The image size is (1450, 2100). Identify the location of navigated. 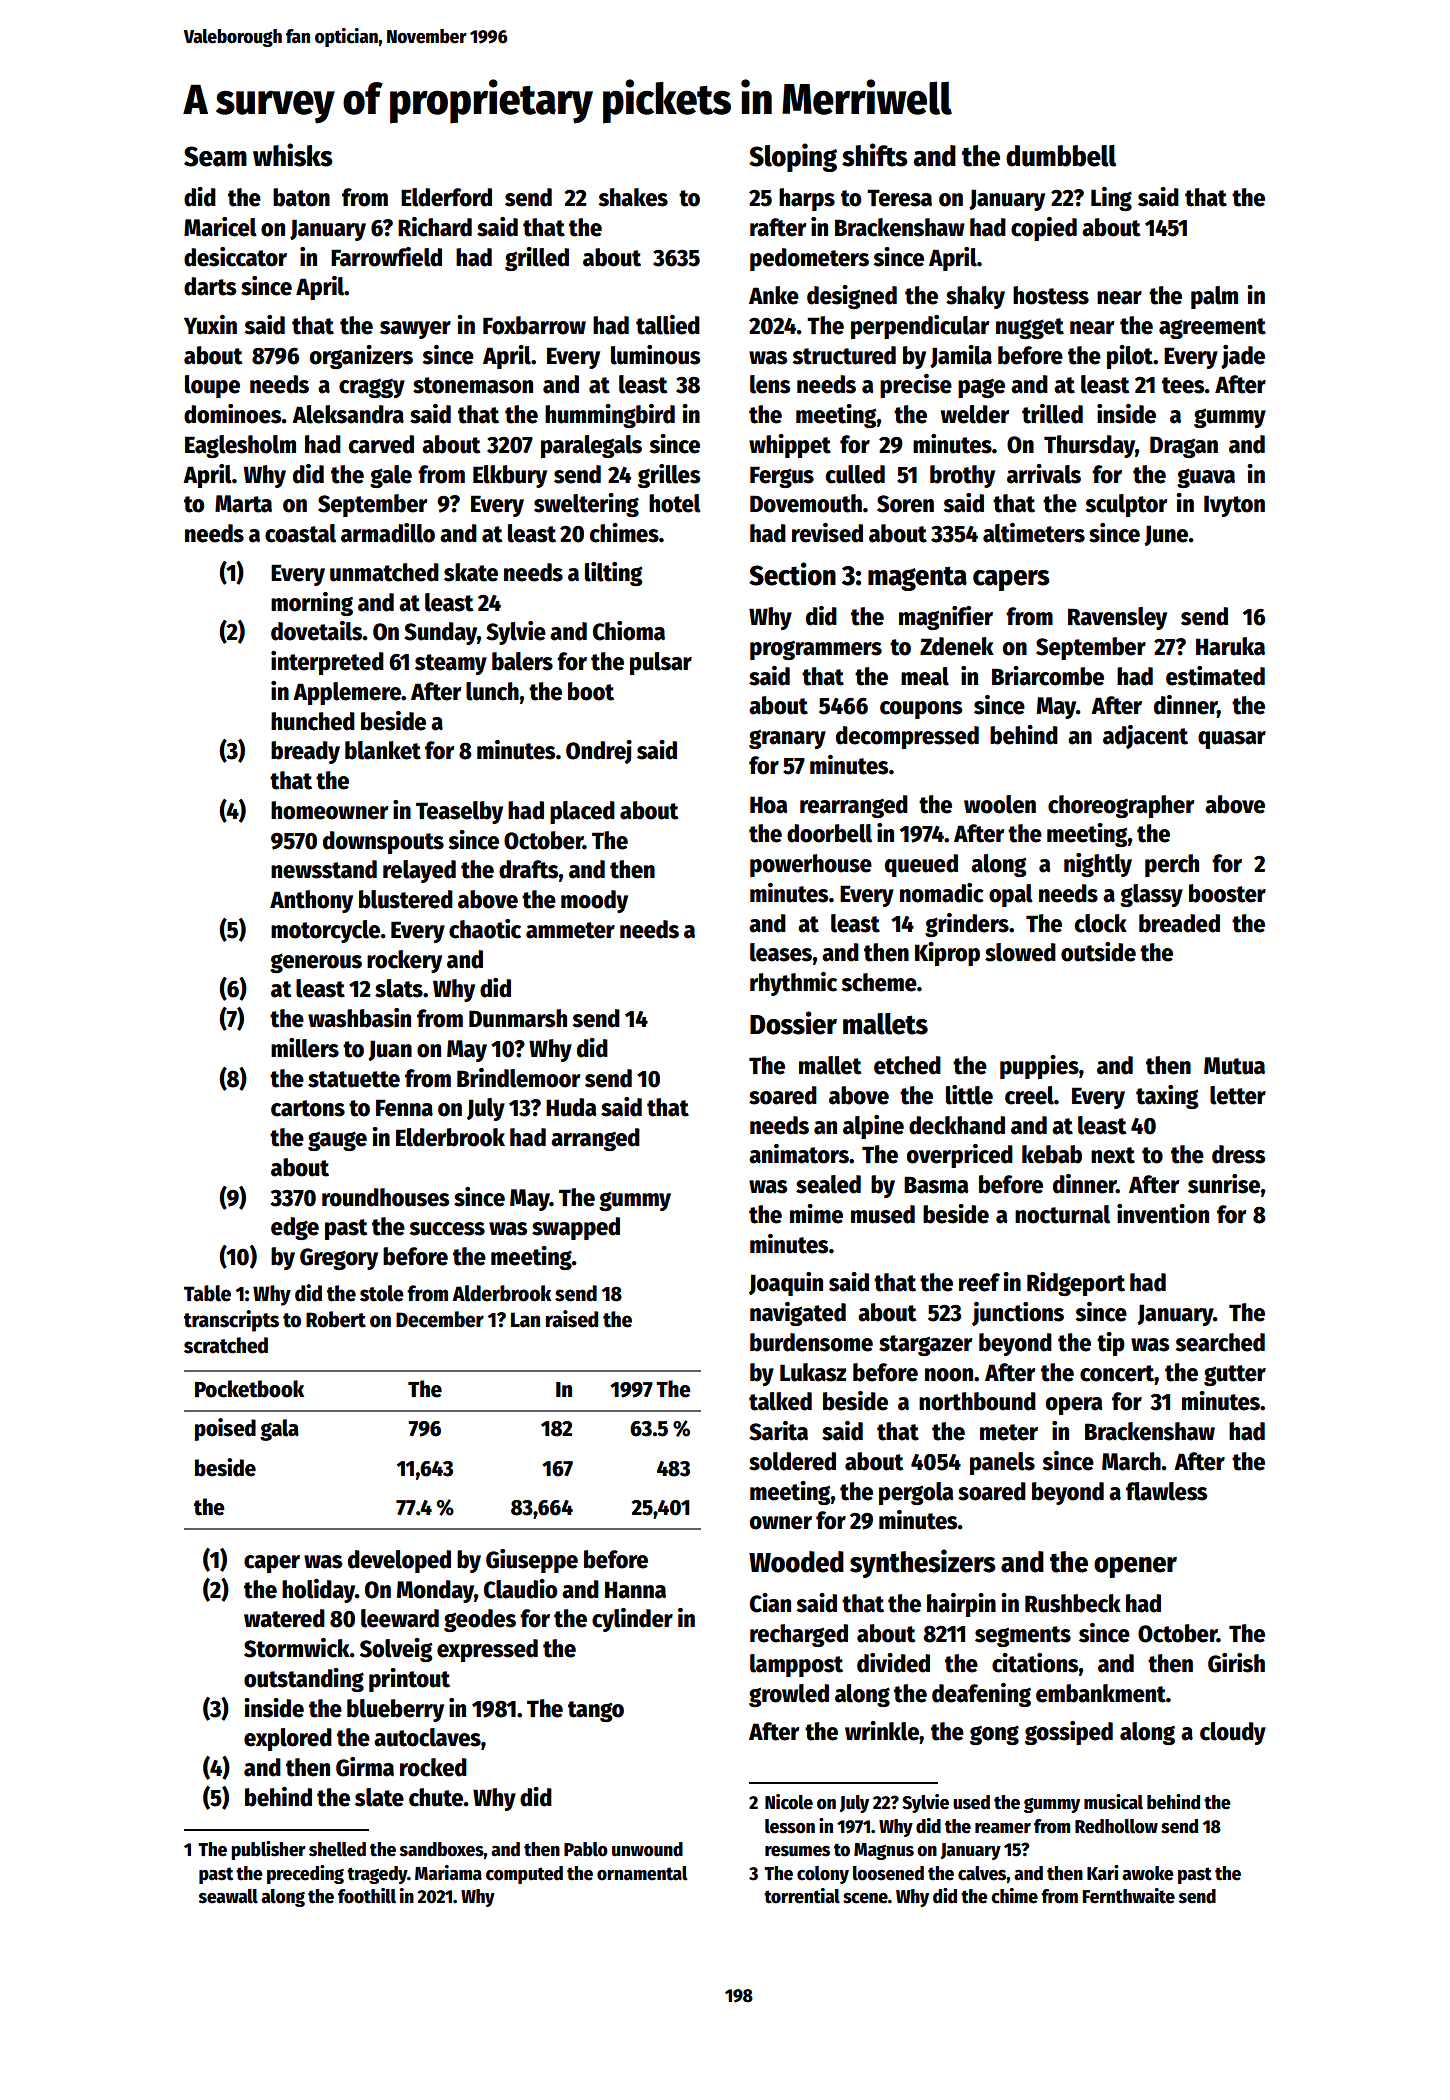
(798, 1314).
